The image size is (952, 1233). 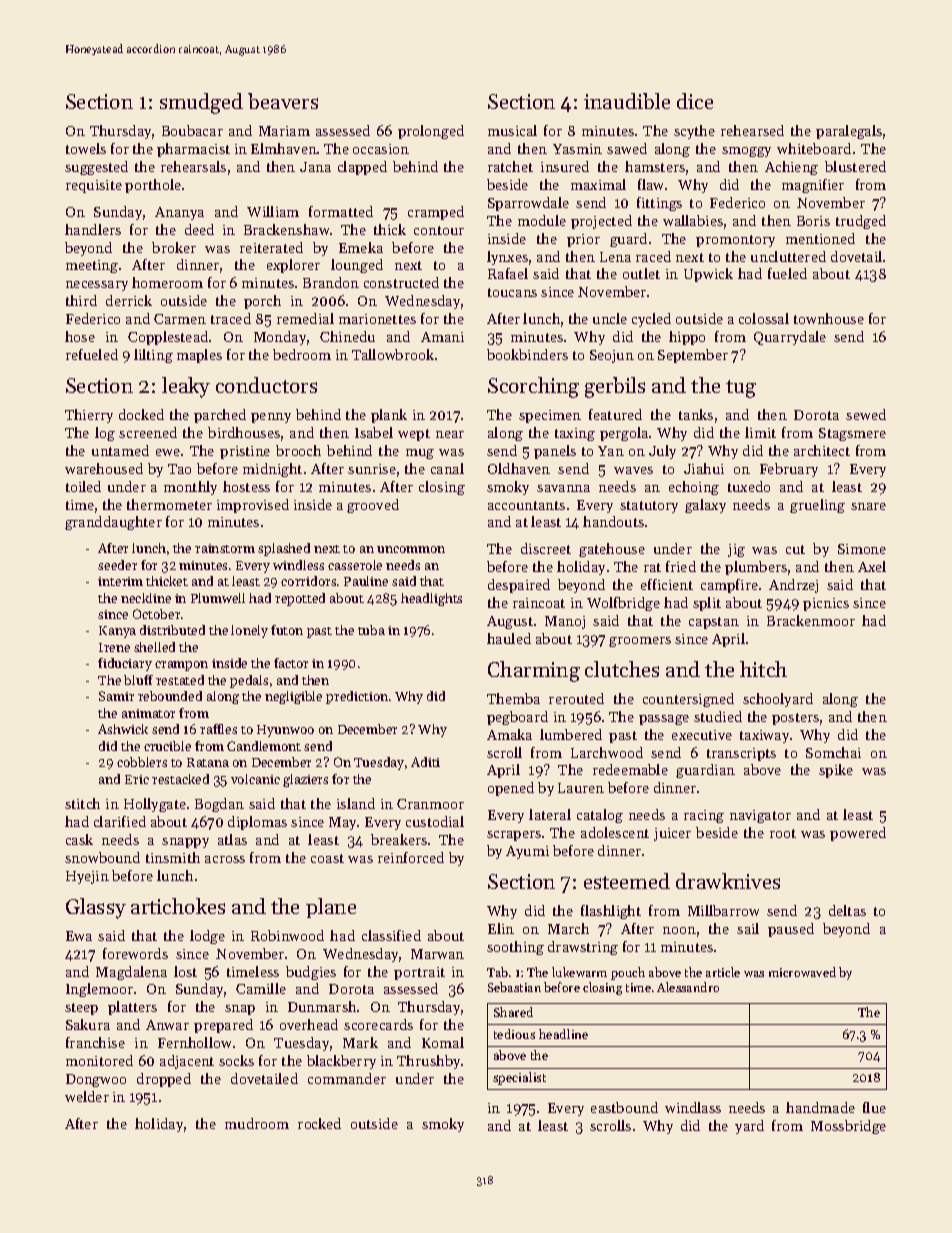 What do you see at coordinates (261, 988) in the page?
I see `Camille` at bounding box center [261, 988].
